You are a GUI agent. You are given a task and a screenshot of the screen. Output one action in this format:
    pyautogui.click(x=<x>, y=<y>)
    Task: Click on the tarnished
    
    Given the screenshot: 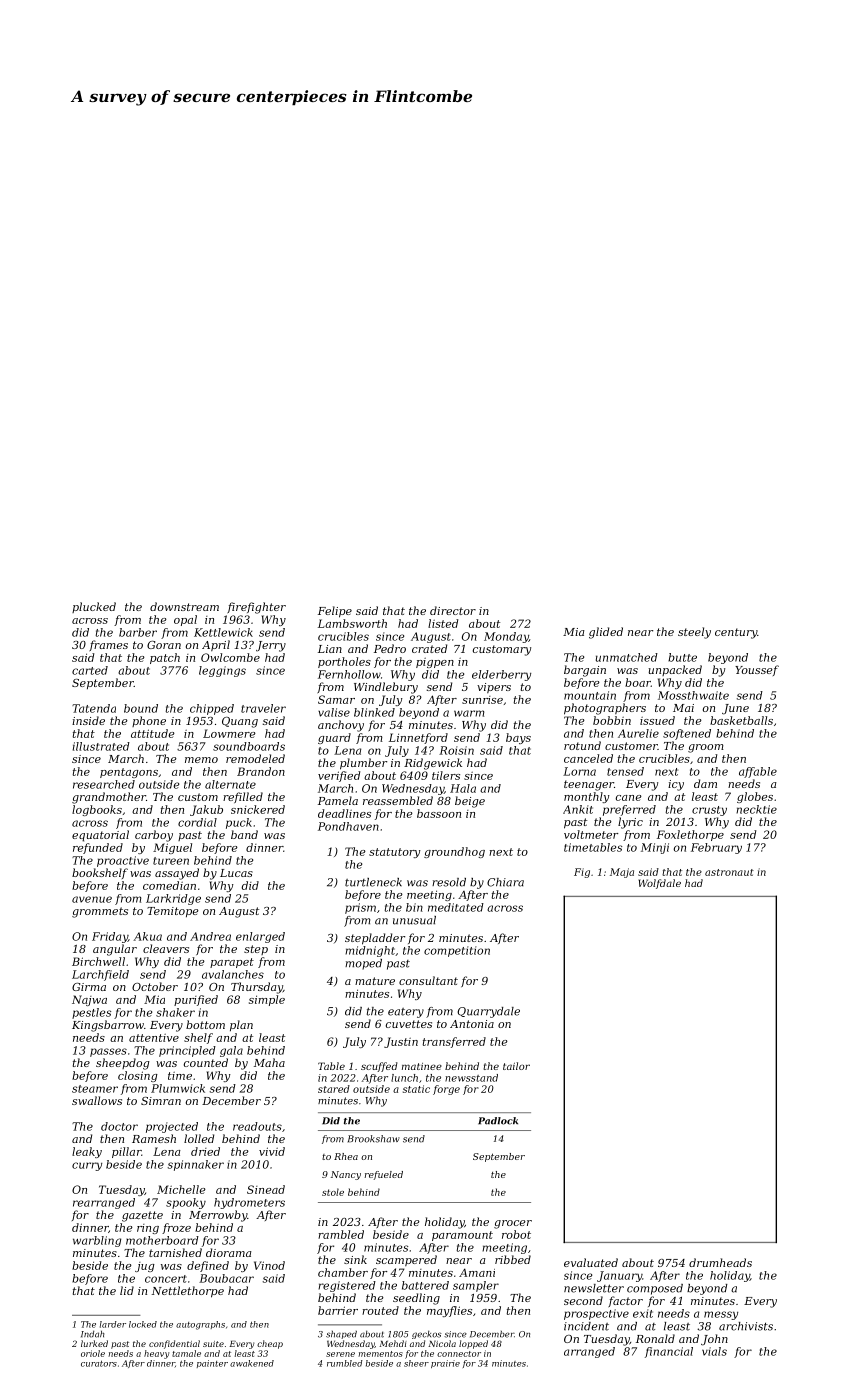 What is the action you would take?
    pyautogui.click(x=175, y=1252)
